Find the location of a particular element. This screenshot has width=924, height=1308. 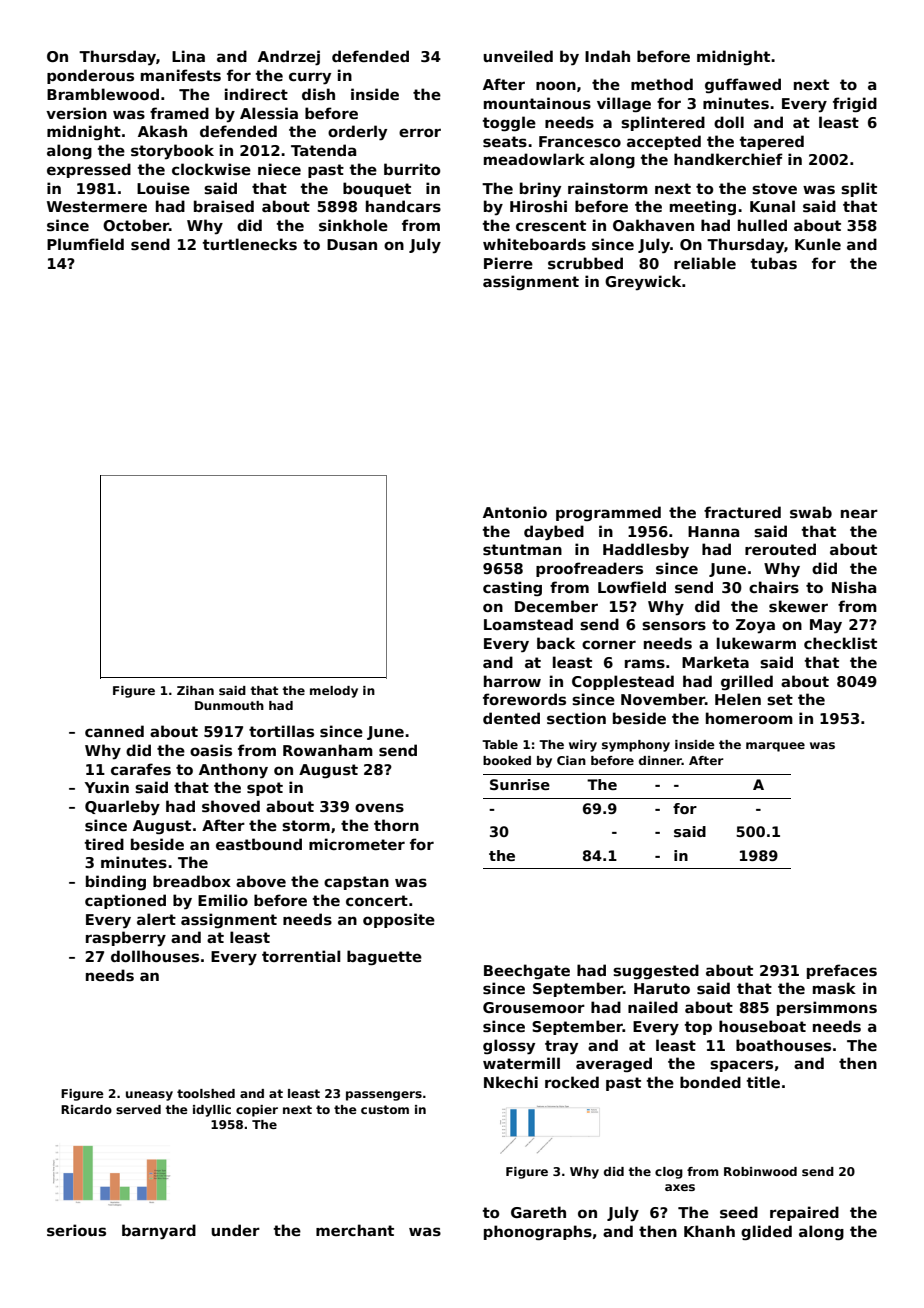

sinkhole is located at coordinates (353, 225).
